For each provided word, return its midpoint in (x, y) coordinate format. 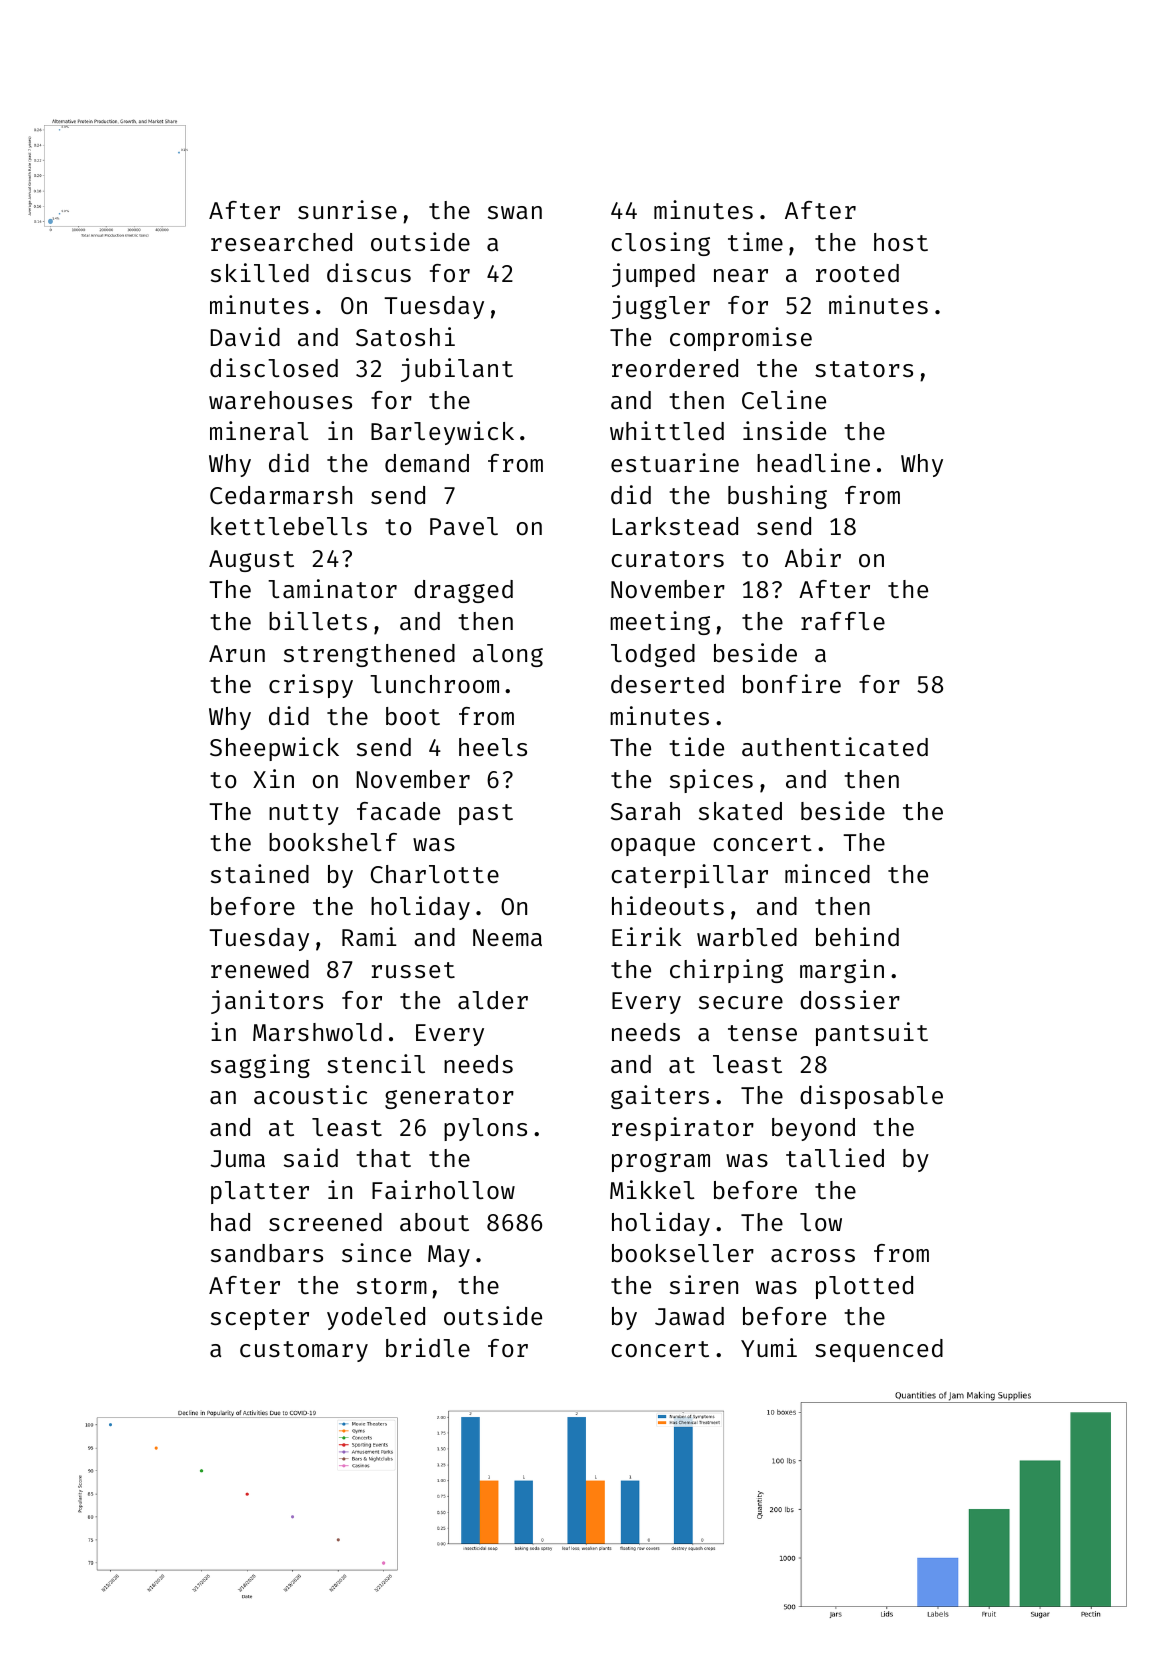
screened (325, 1222)
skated (740, 811)
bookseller (683, 1253)
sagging (260, 1066)
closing (660, 244)
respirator (683, 1129)
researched (281, 242)
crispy (311, 686)
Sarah (645, 811)
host (901, 242)
